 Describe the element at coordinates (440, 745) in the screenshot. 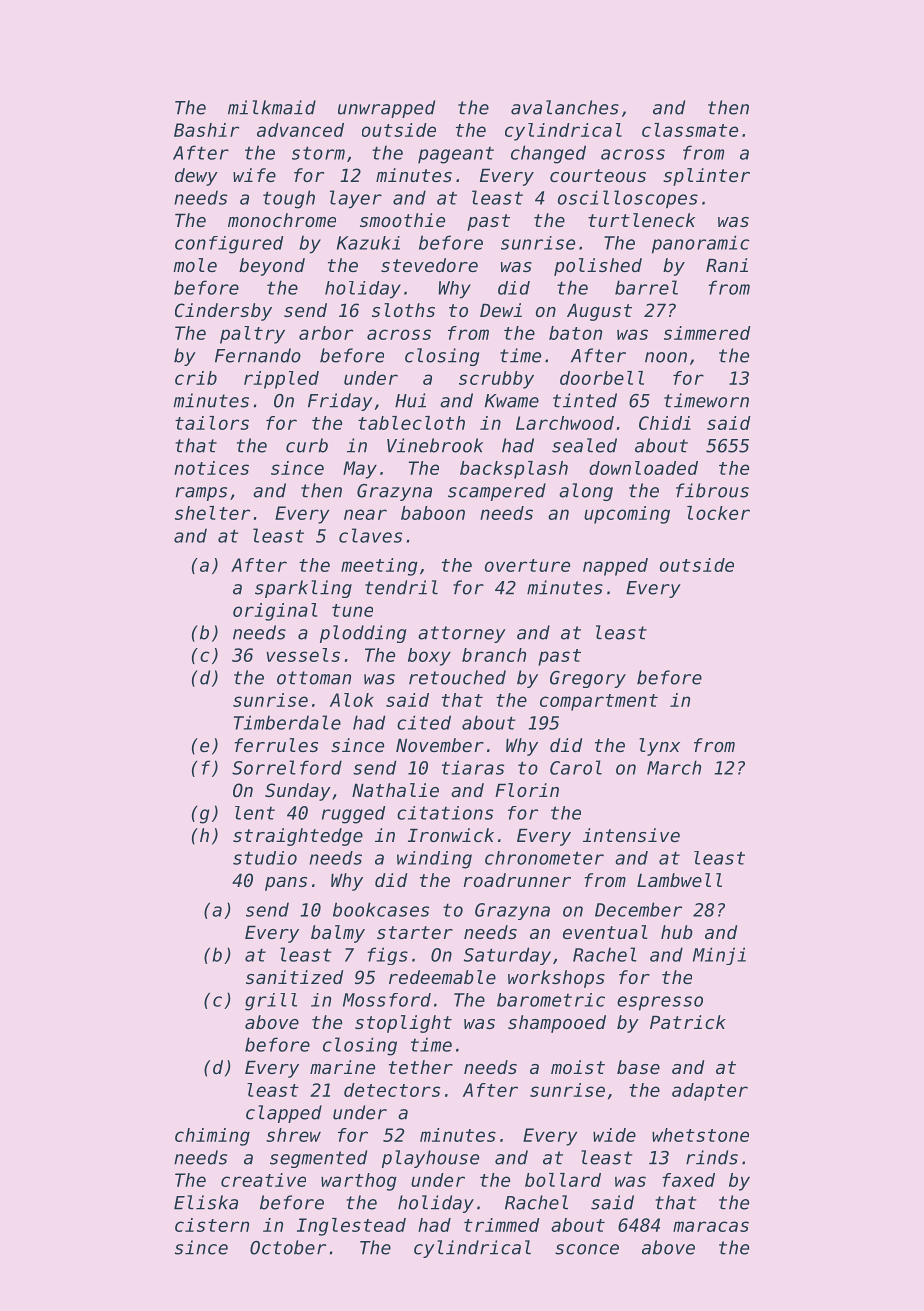

I see `November` at that location.
